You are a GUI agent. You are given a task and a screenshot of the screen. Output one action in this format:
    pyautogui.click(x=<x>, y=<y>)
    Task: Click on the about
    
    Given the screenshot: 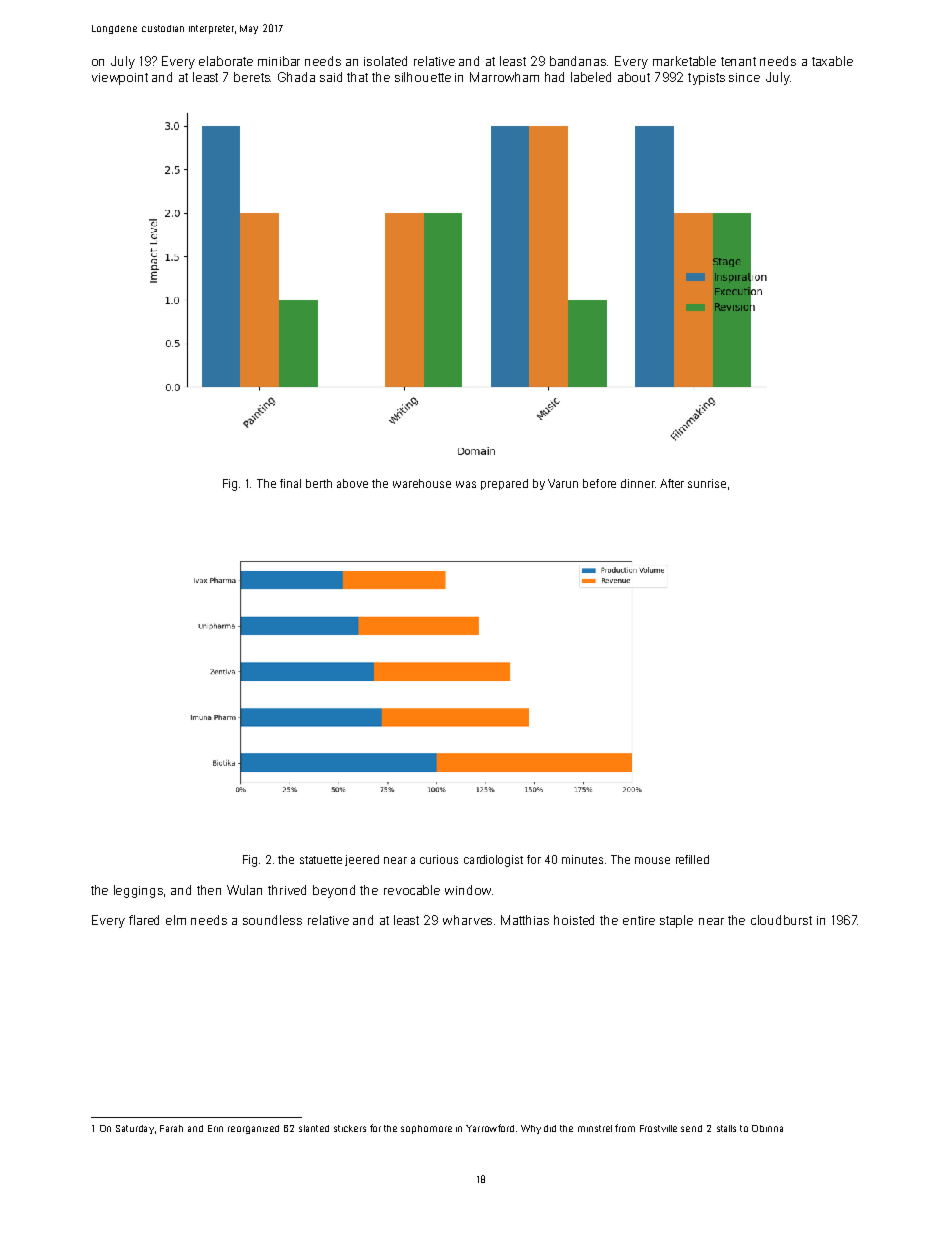 What is the action you would take?
    pyautogui.click(x=634, y=77)
